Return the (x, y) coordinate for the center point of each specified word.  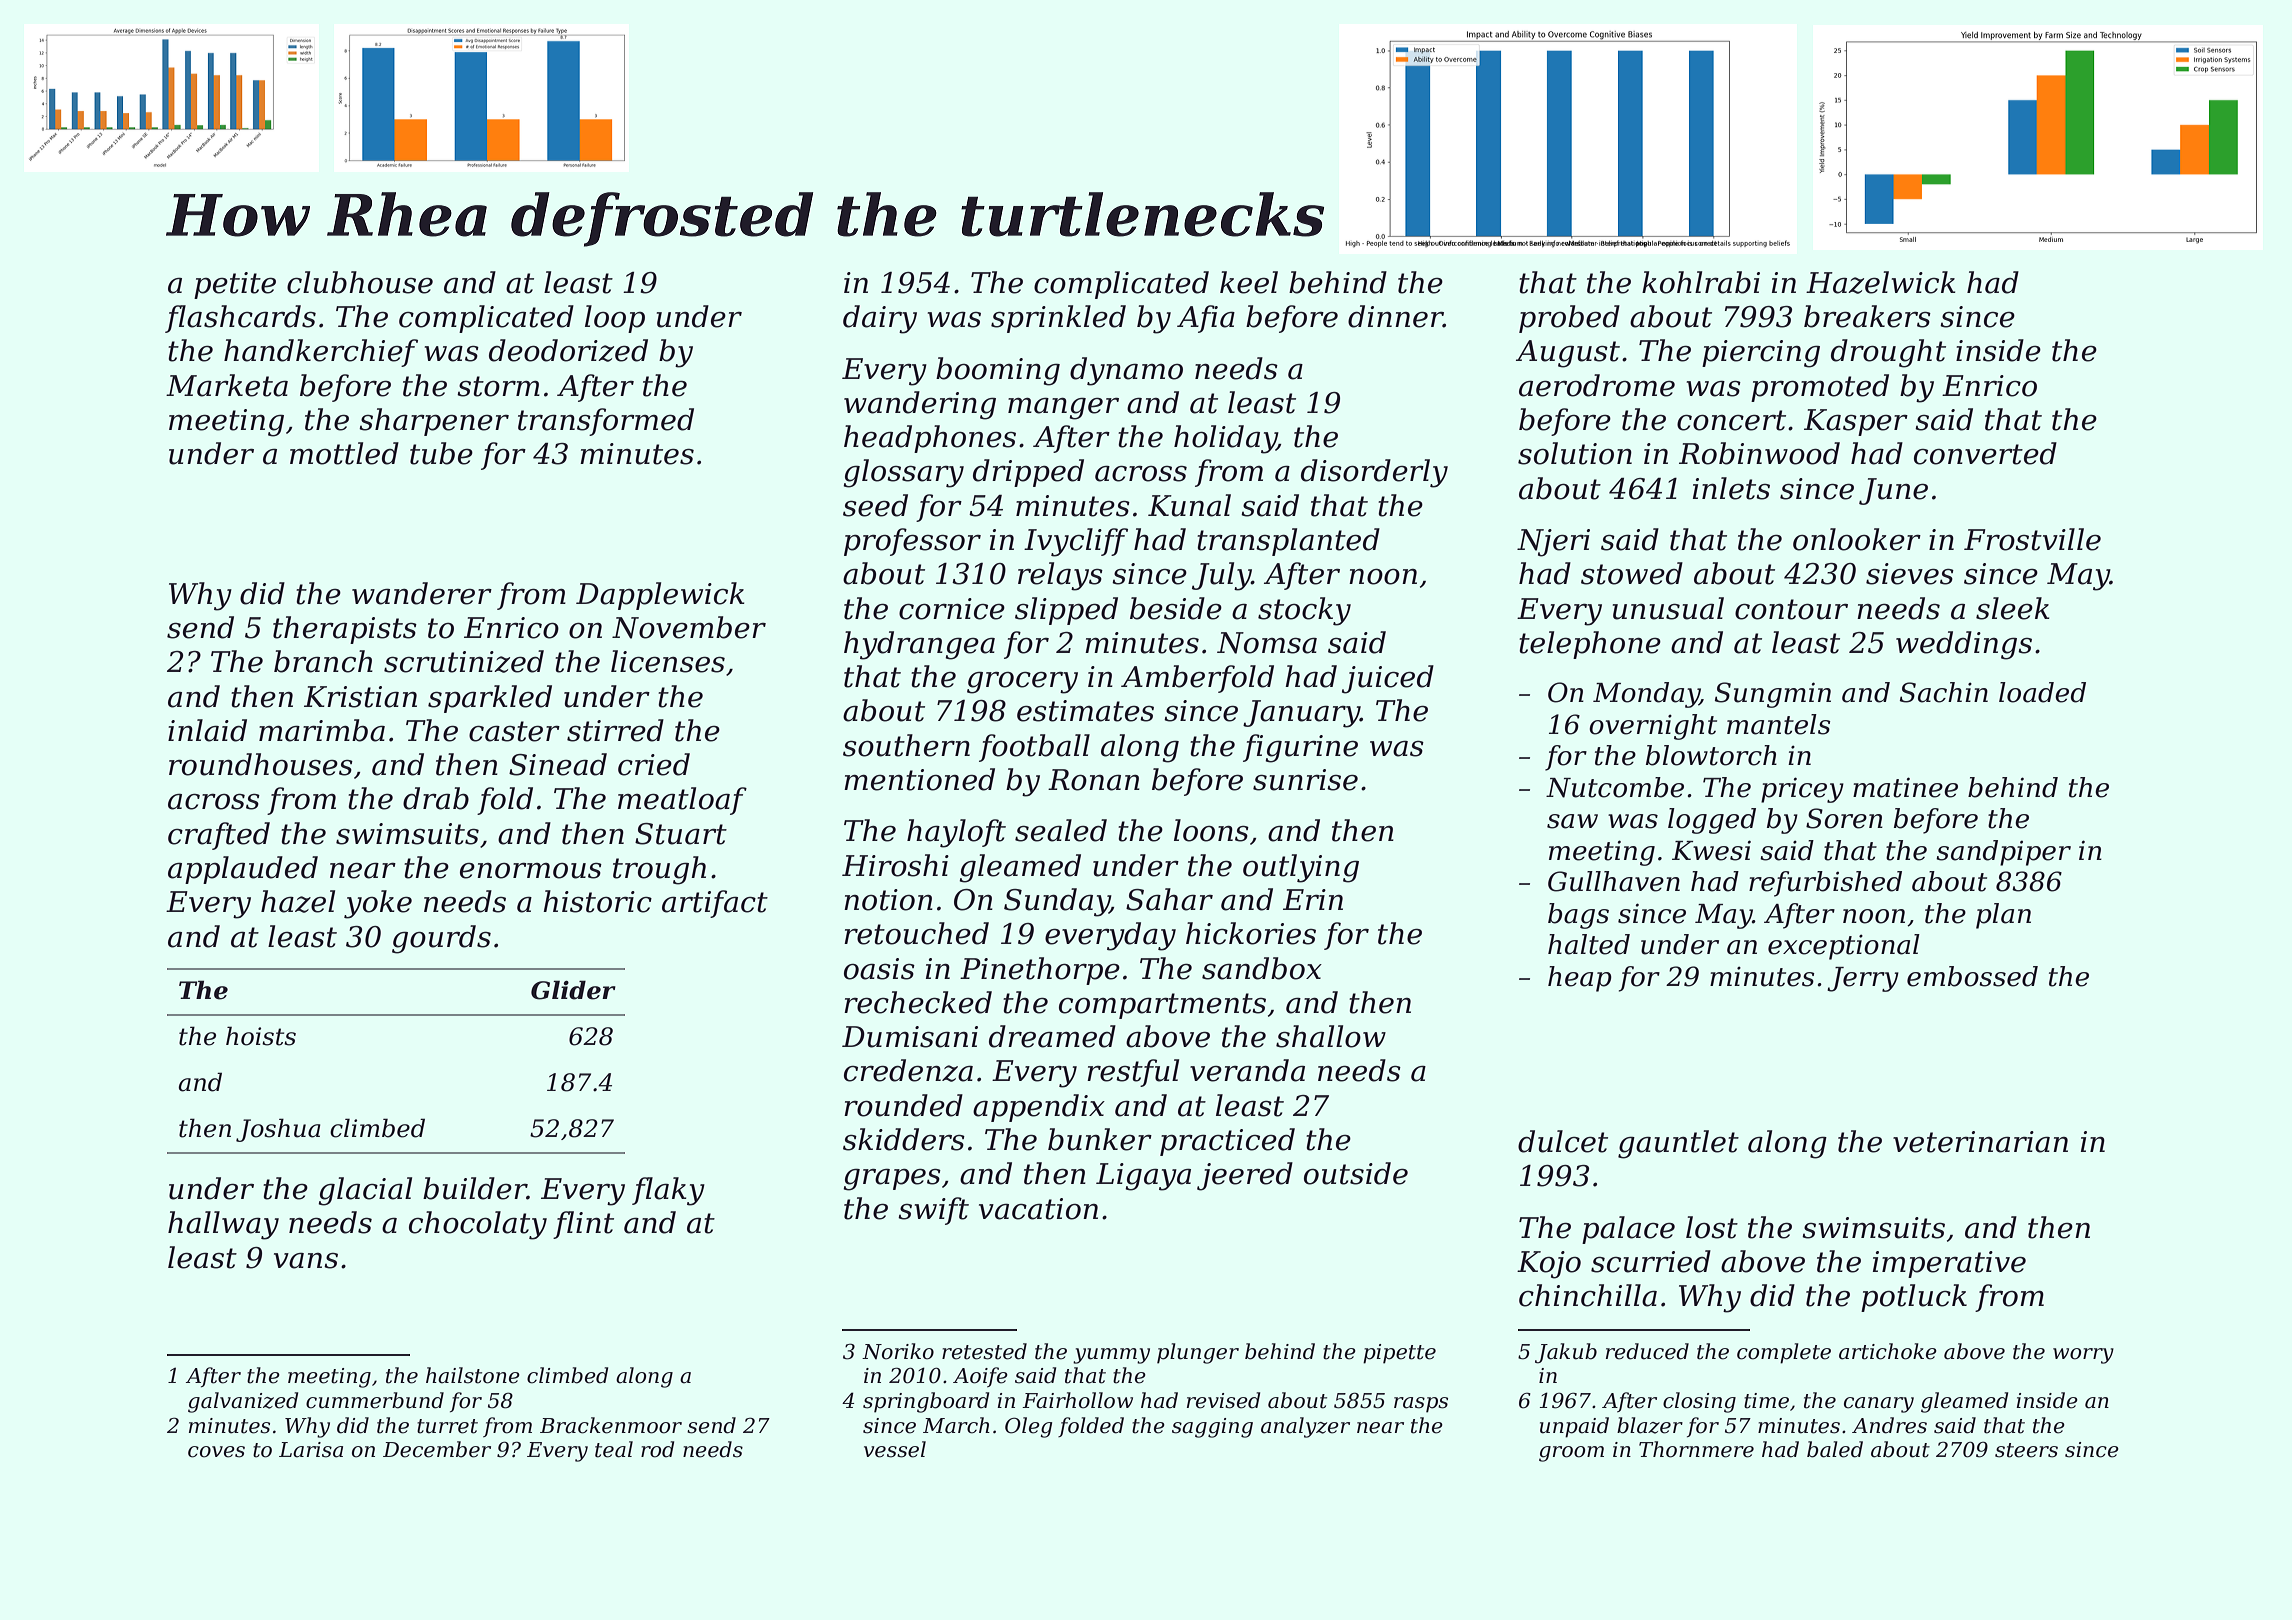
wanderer (422, 593)
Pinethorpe (1040, 971)
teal (614, 1449)
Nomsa (1267, 643)
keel (1249, 282)
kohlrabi (1701, 282)
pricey (1802, 790)
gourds (441, 939)
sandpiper (2003, 853)
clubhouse (360, 282)
